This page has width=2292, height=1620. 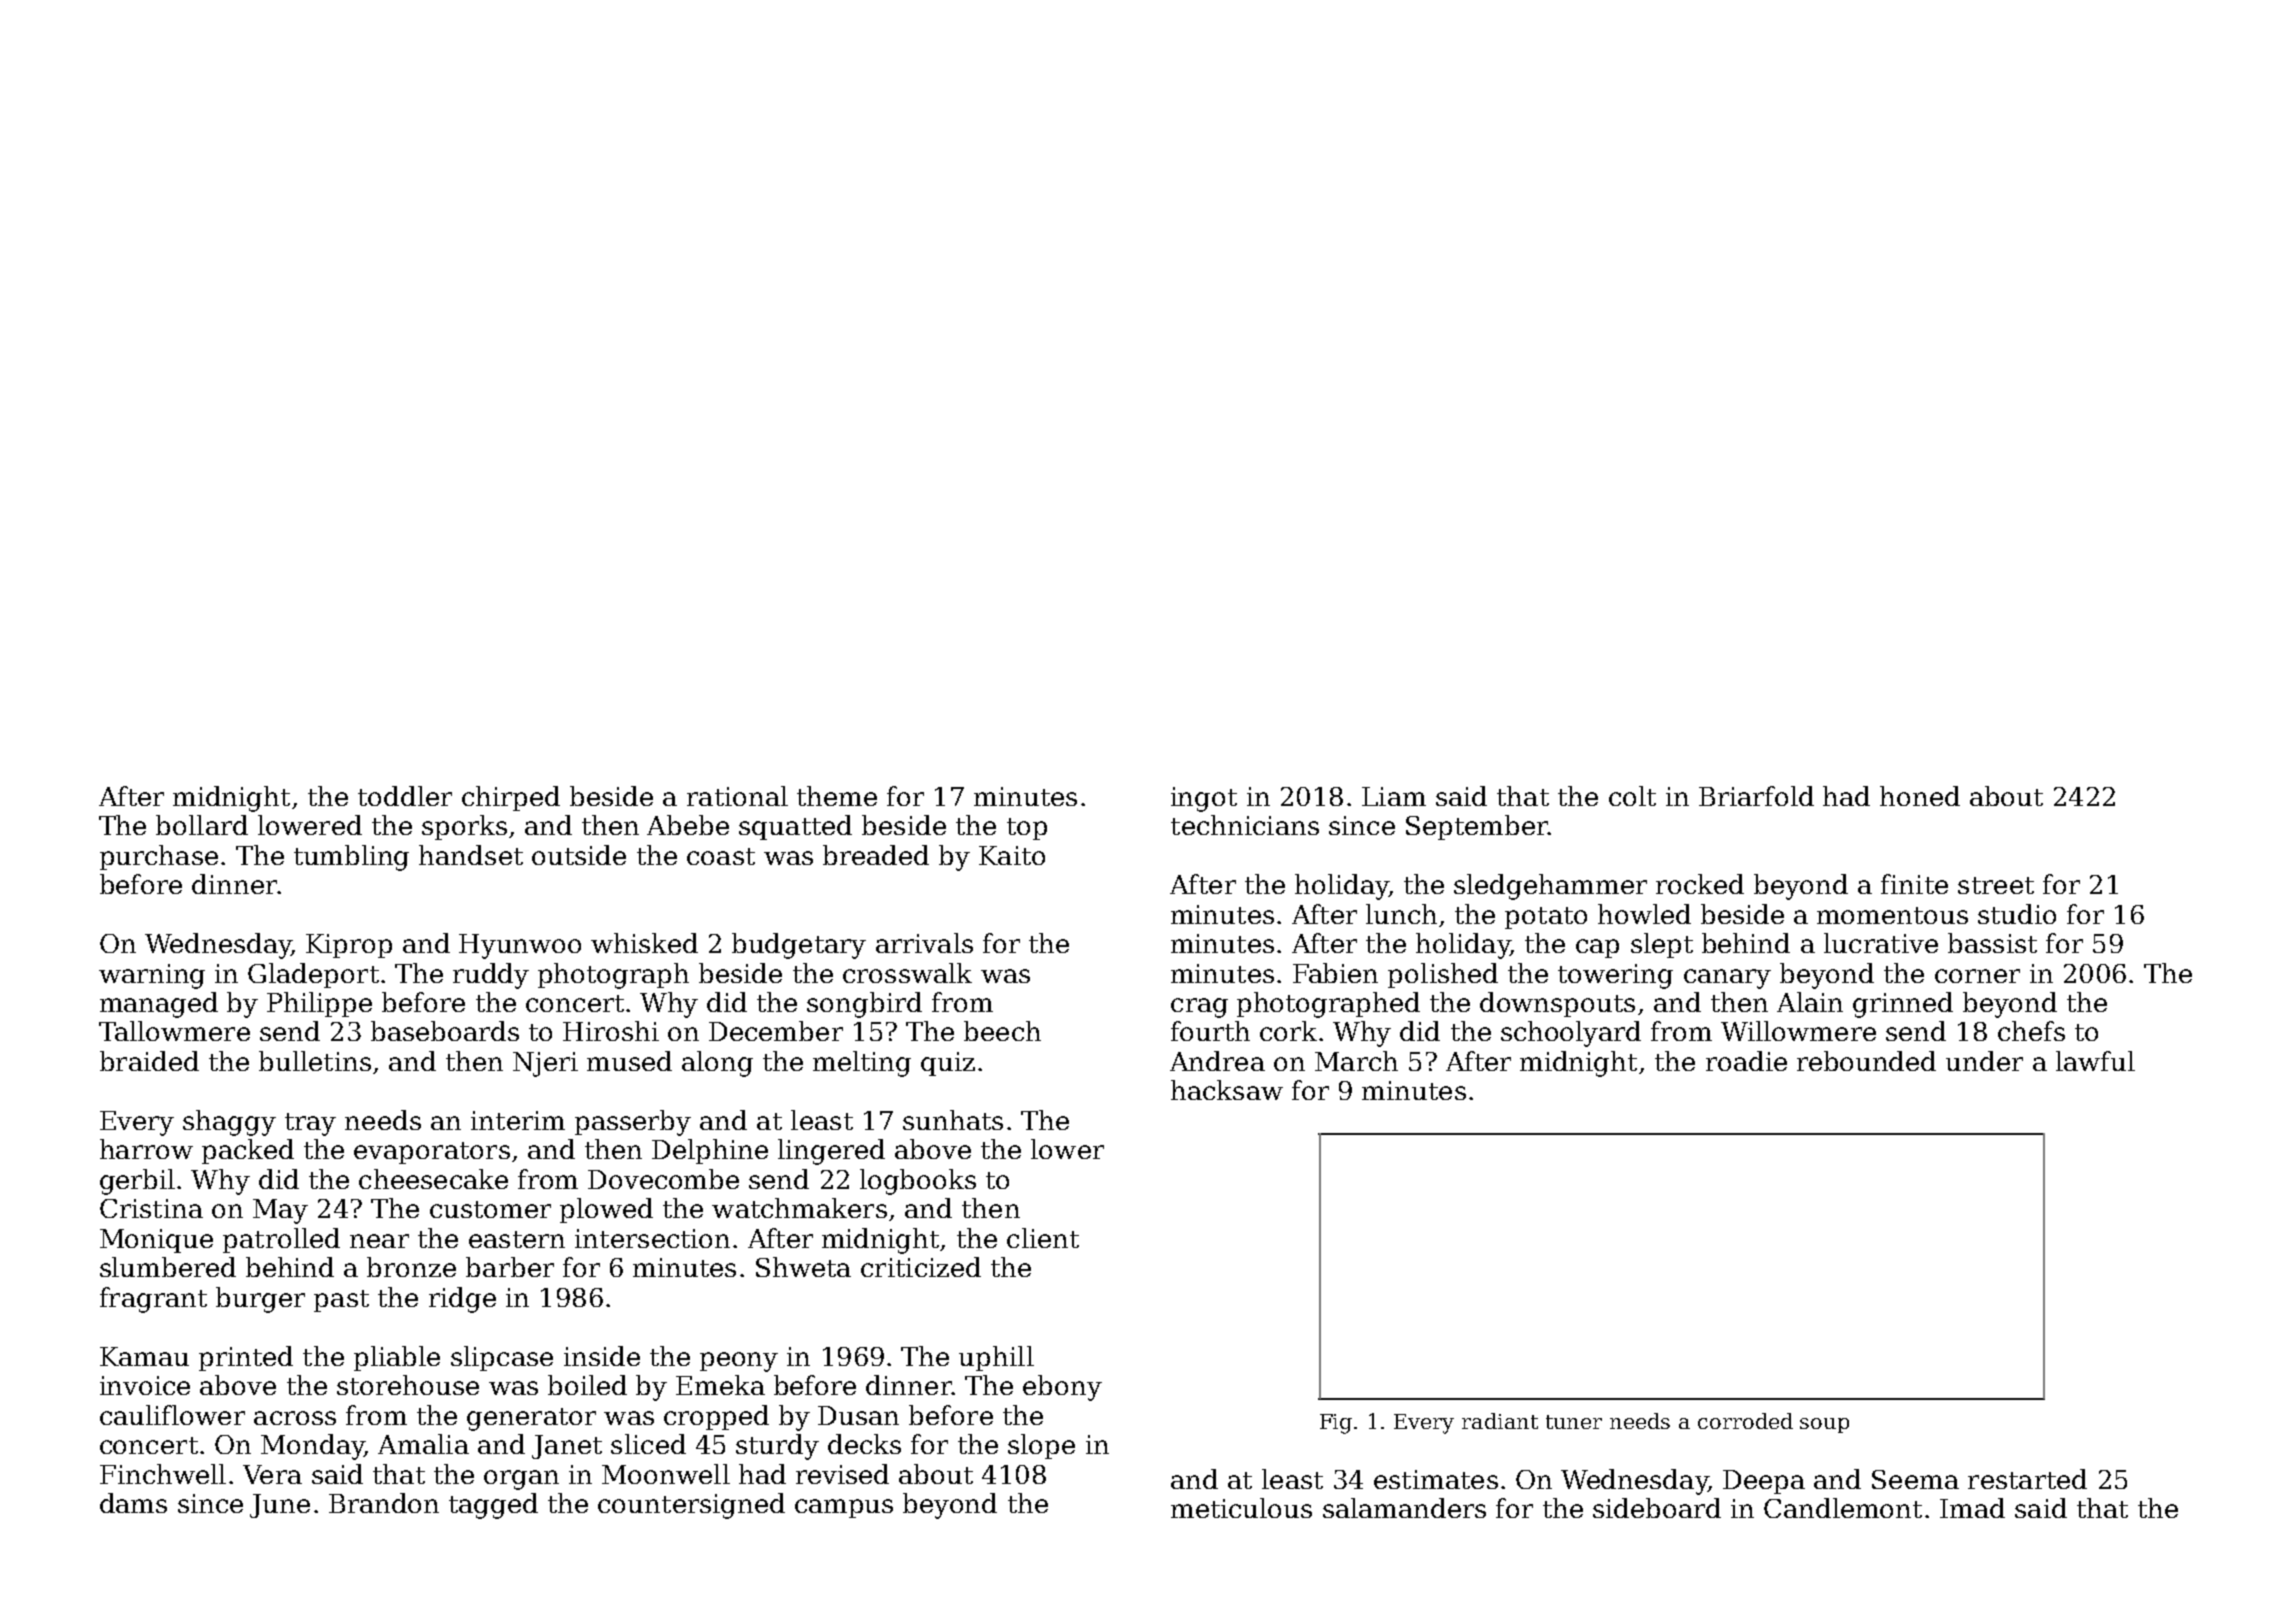 I want to click on breaded, so click(x=876, y=855).
